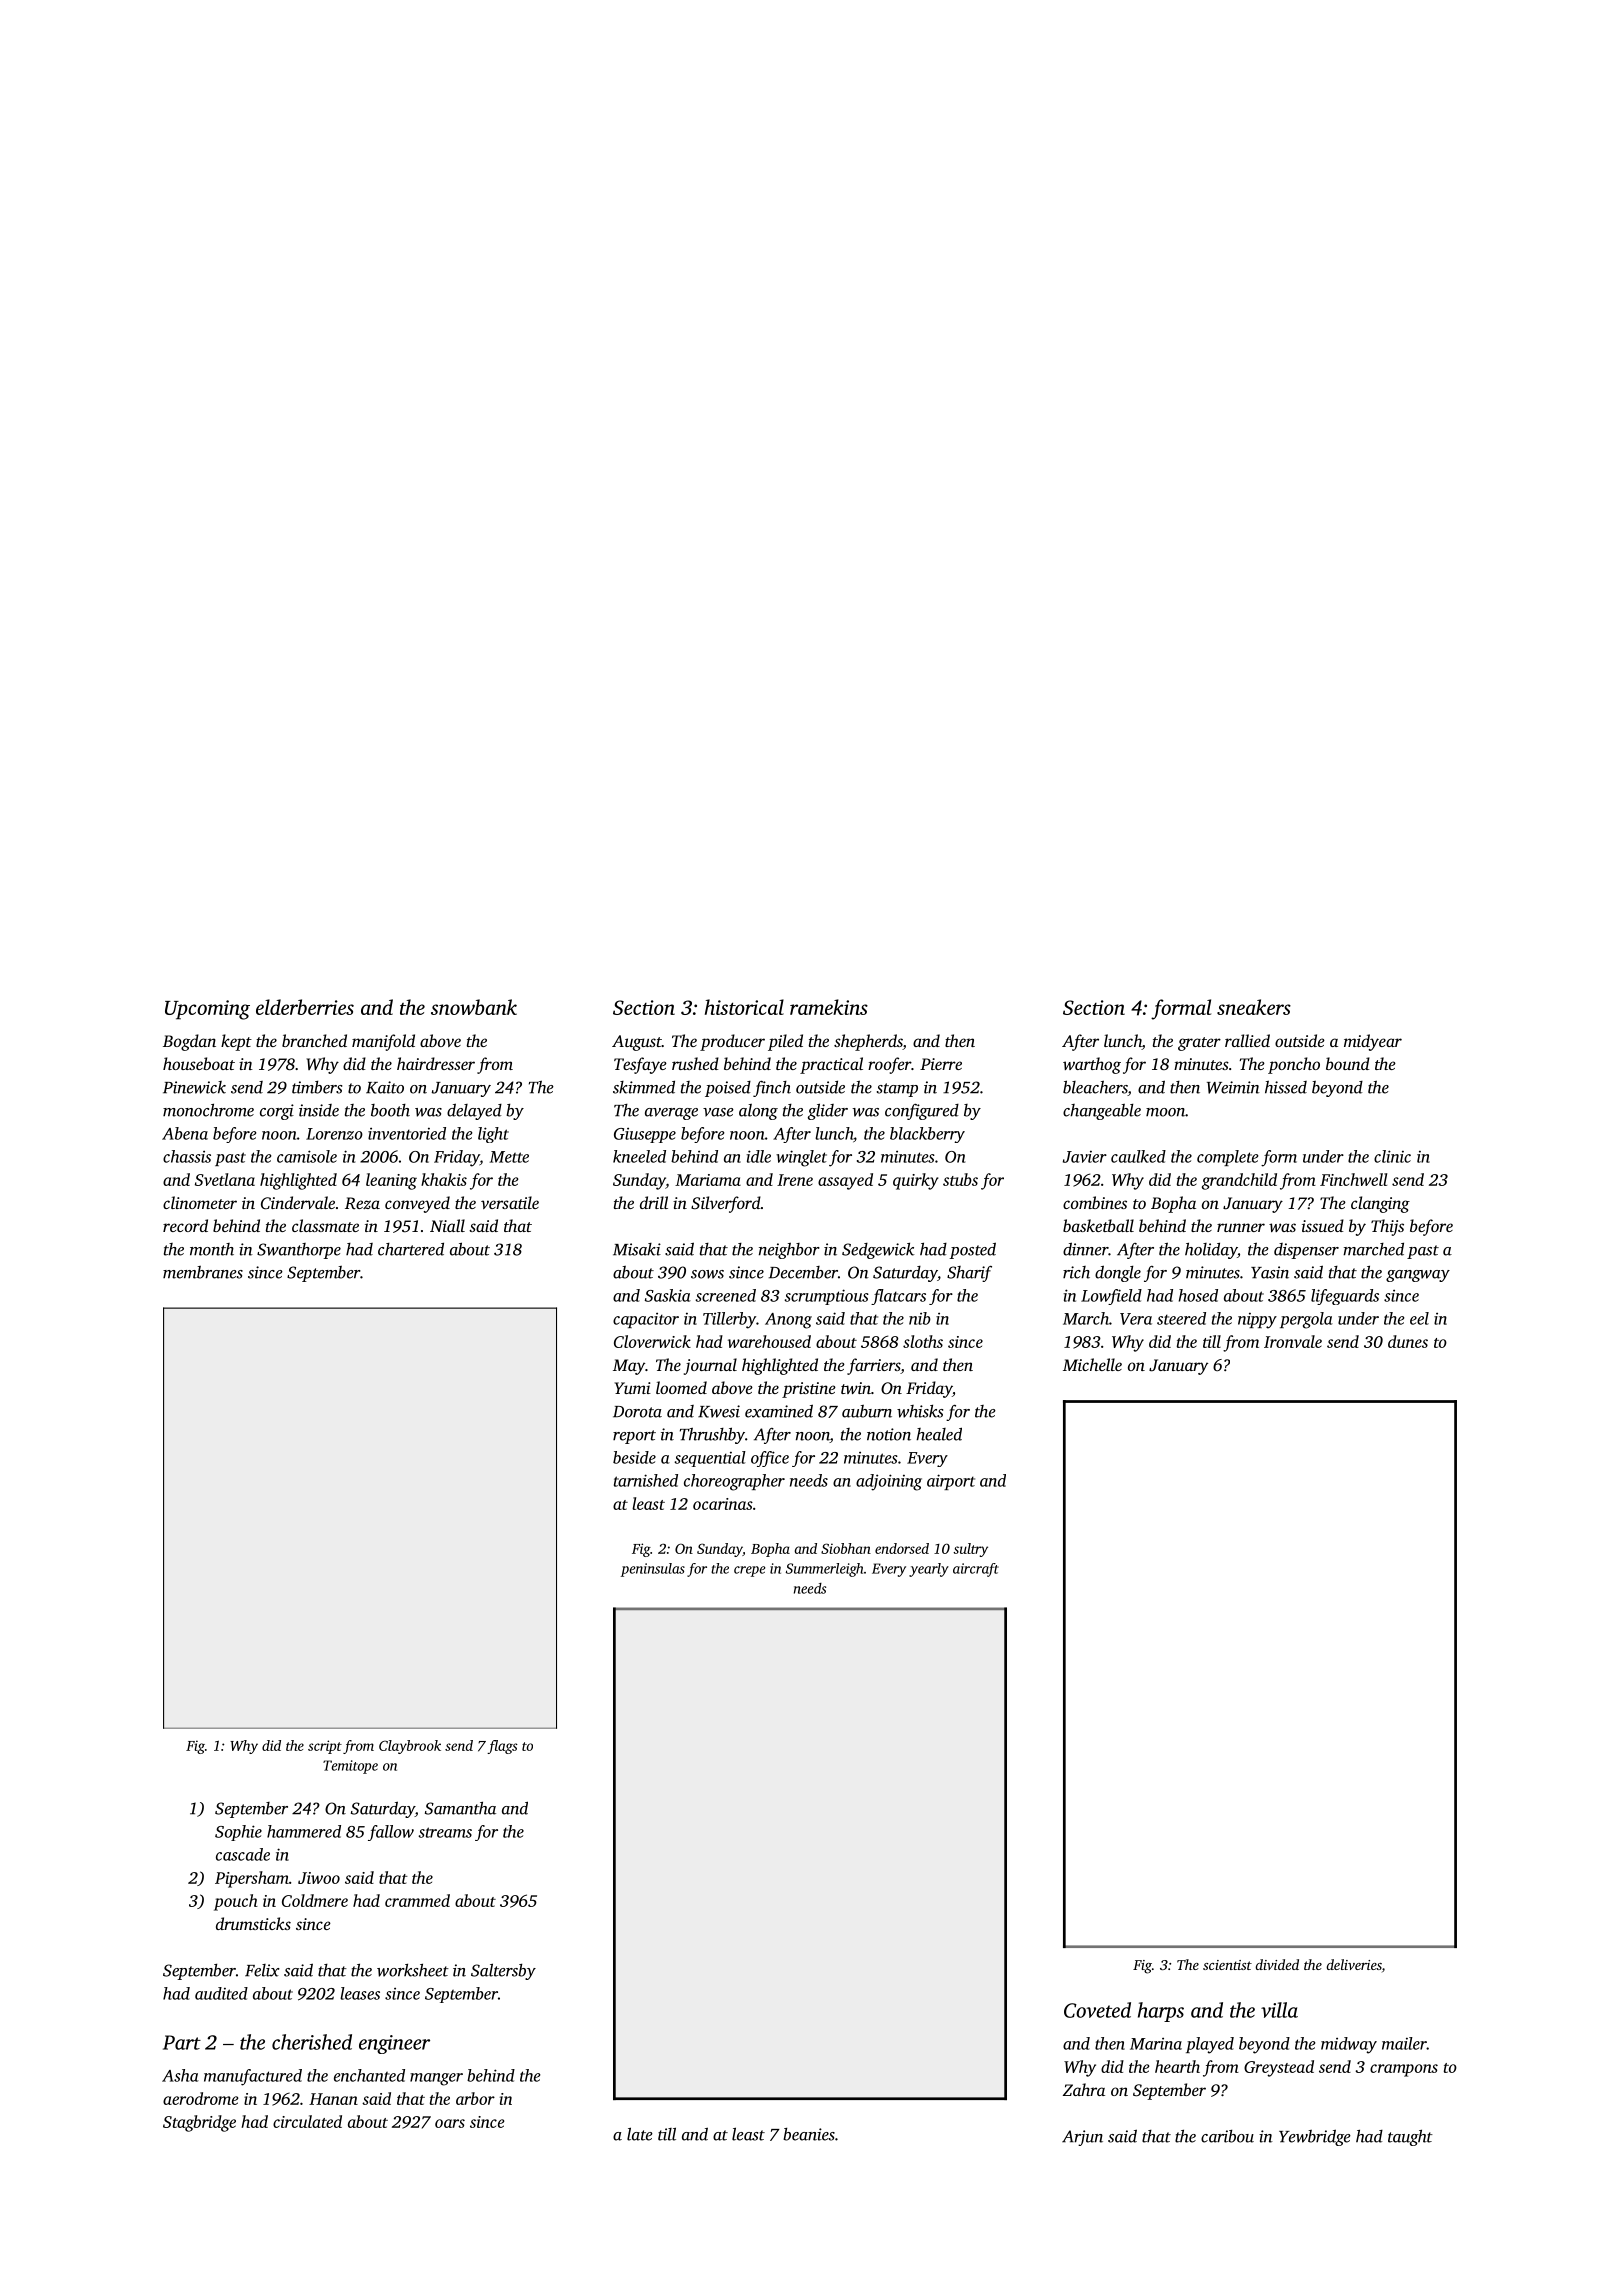 The height and width of the screenshot is (2292, 1620). What do you see at coordinates (360, 1993) in the screenshot?
I see `leases` at bounding box center [360, 1993].
